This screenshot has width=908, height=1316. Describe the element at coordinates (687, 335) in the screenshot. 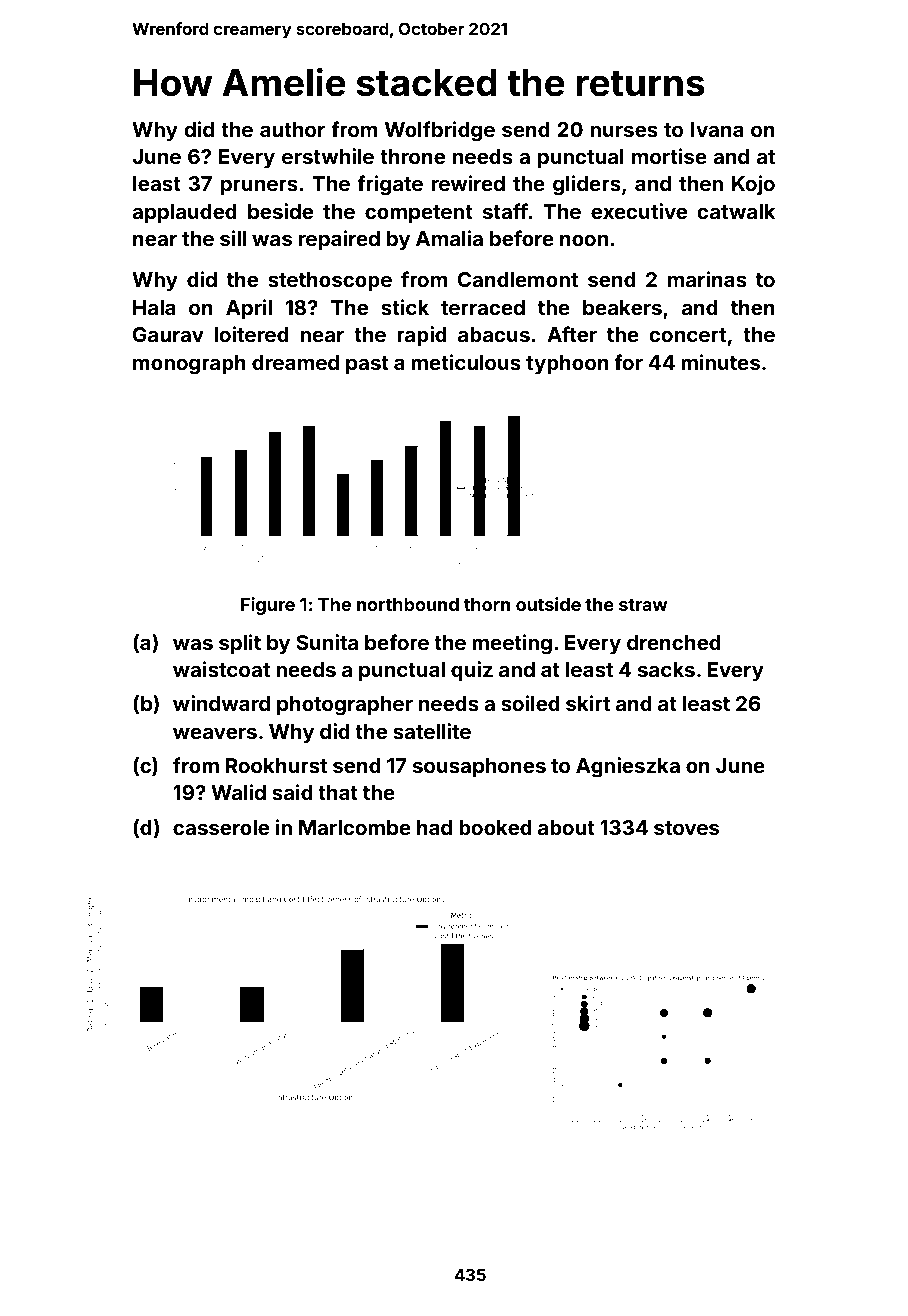

I see `concert` at that location.
